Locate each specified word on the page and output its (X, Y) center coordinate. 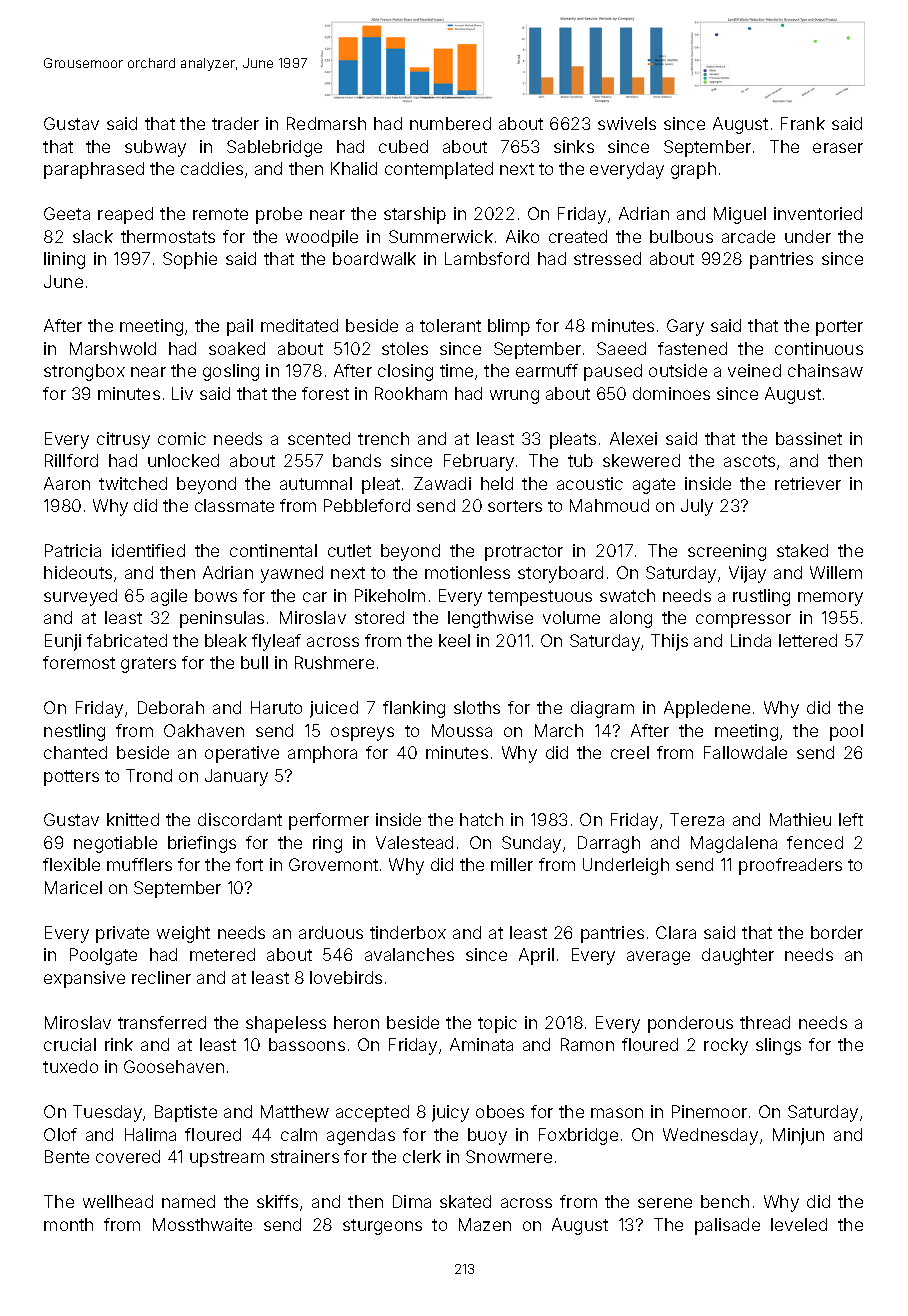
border (837, 932)
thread (765, 1022)
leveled (799, 1224)
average (658, 958)
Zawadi (442, 483)
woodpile (322, 238)
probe (279, 215)
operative (242, 754)
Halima (150, 1134)
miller (512, 864)
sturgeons (382, 1227)
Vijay (747, 574)
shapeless (286, 1024)
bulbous (681, 236)
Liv (182, 393)
